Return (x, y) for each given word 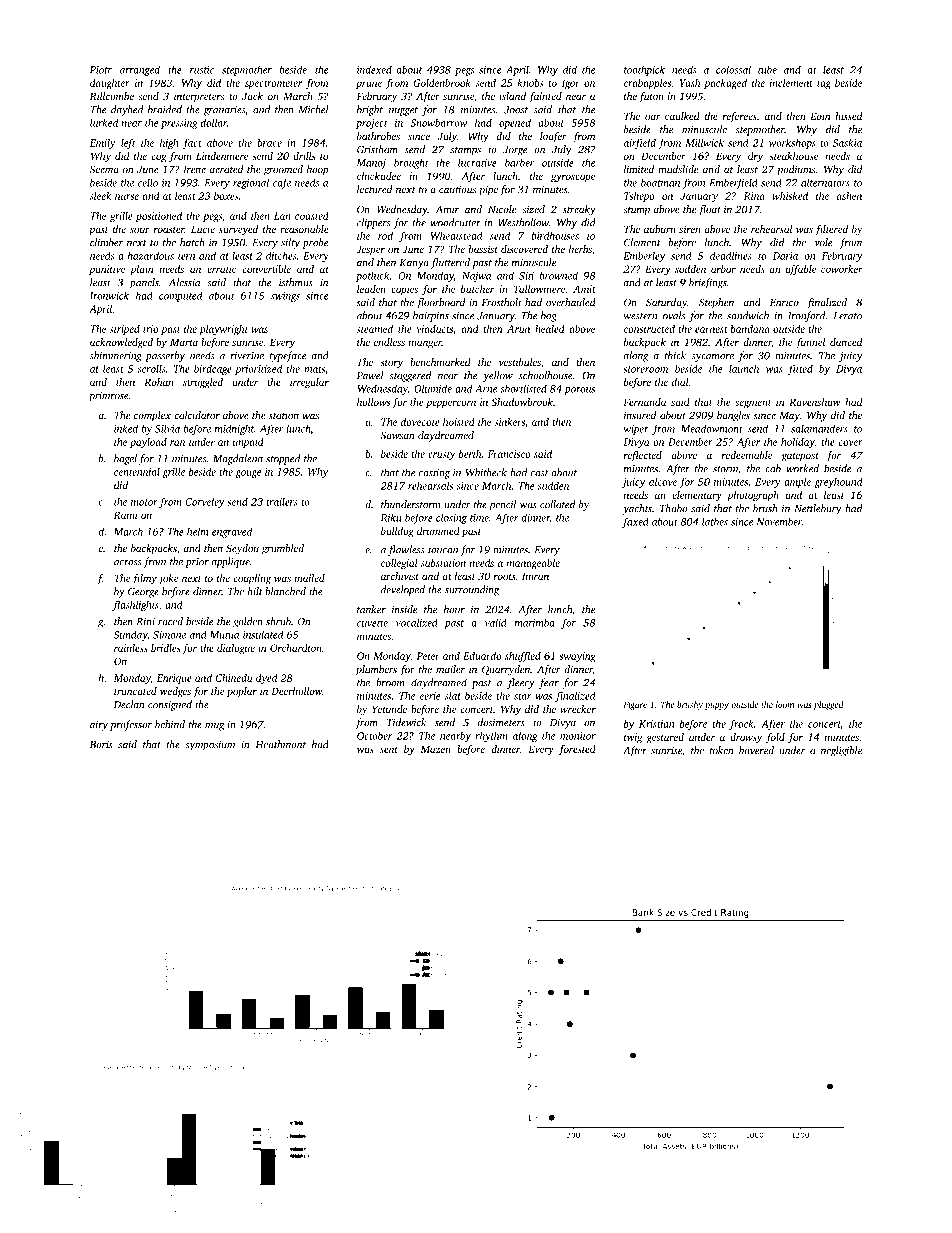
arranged (140, 70)
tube (767, 69)
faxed (635, 522)
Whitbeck (486, 472)
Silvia (167, 428)
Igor (571, 84)
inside (404, 609)
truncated (135, 691)
